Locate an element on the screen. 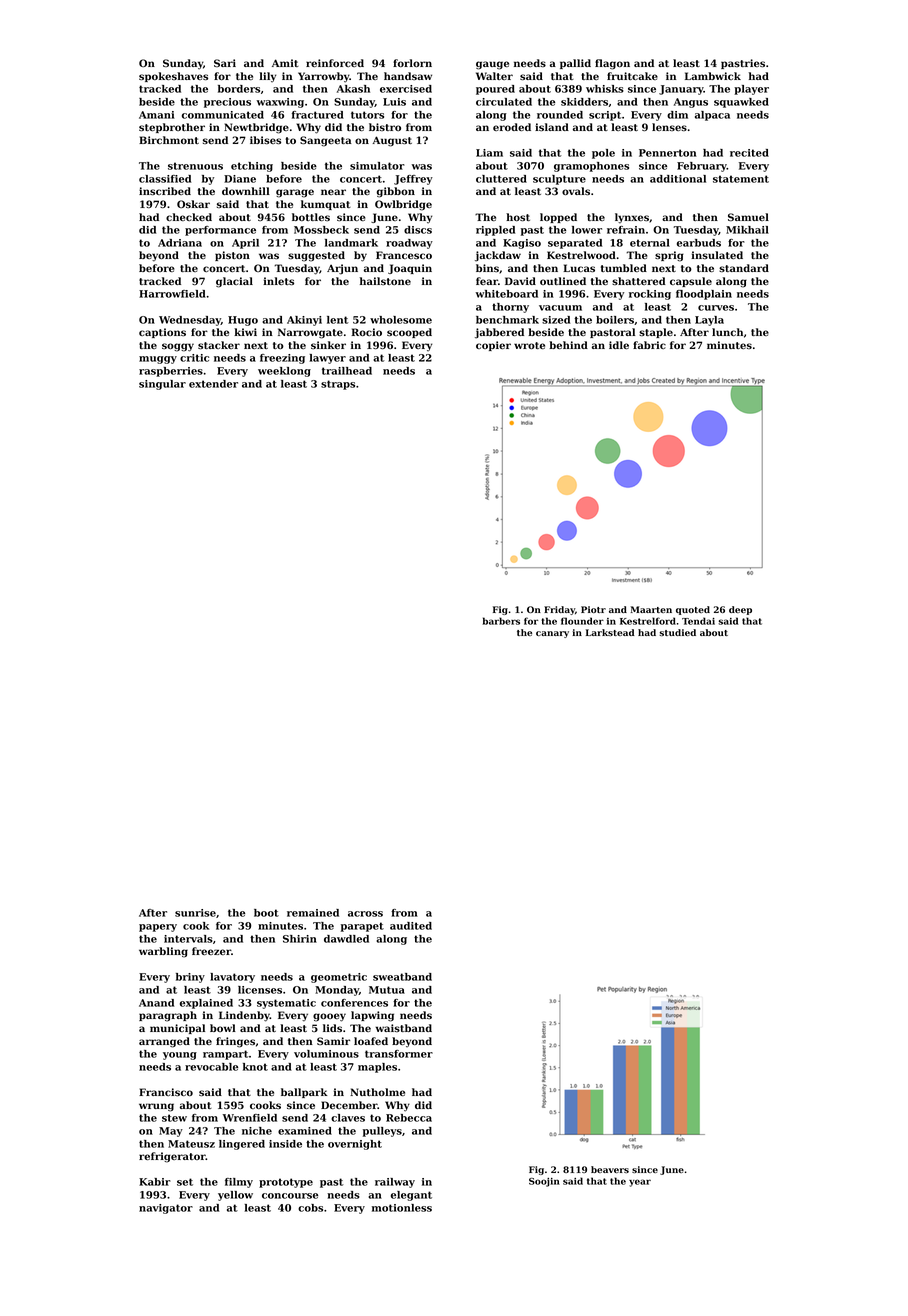 This screenshot has height=1316, width=908. Joaquin is located at coordinates (410, 269).
